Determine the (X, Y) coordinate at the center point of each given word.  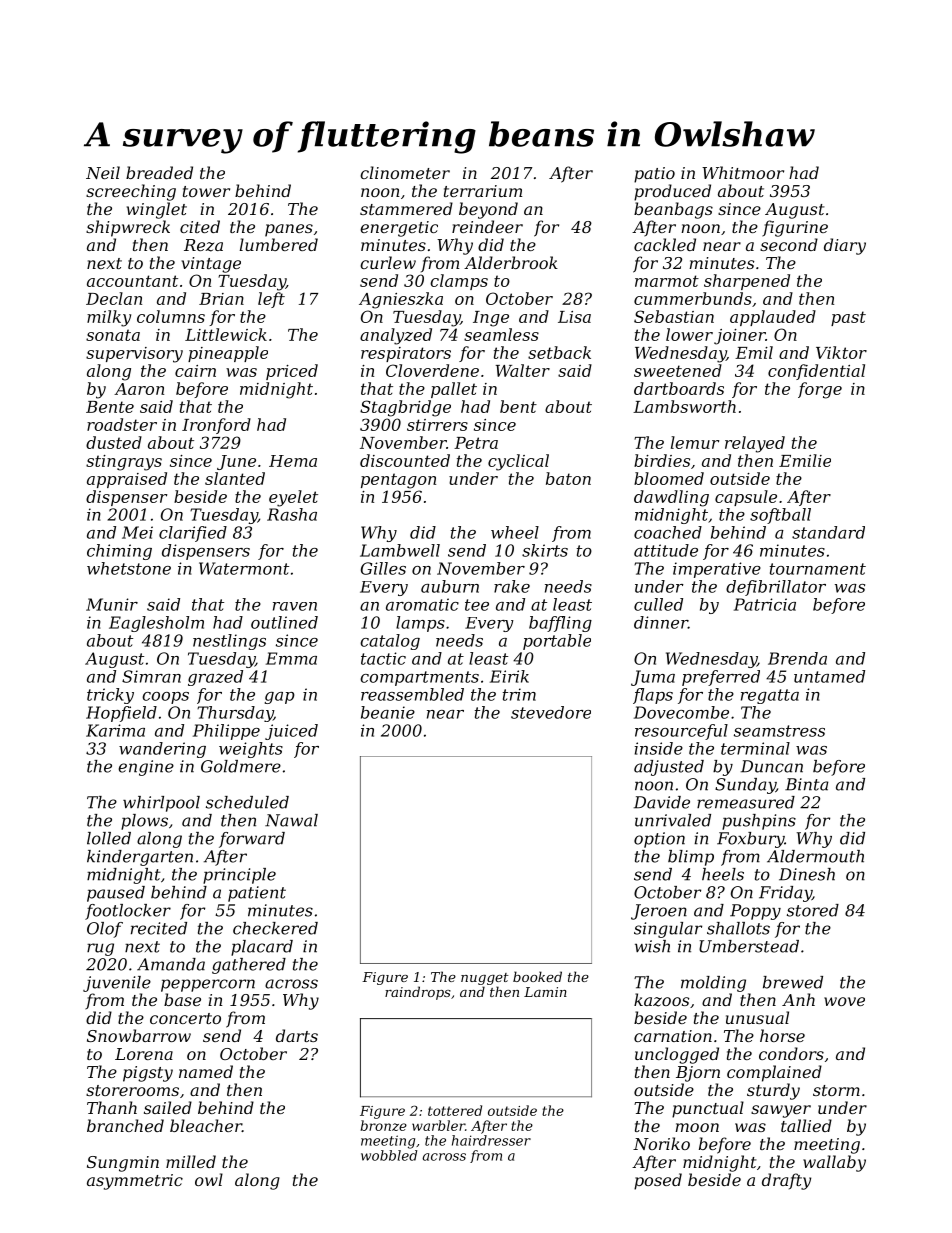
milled (191, 1161)
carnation (673, 1036)
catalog (390, 642)
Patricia (765, 604)
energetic (399, 229)
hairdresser (491, 1140)
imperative (717, 570)
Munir (112, 604)
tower (206, 191)
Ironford (216, 426)
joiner (740, 337)
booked (537, 976)
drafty (786, 1181)
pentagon (398, 481)
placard (262, 948)
